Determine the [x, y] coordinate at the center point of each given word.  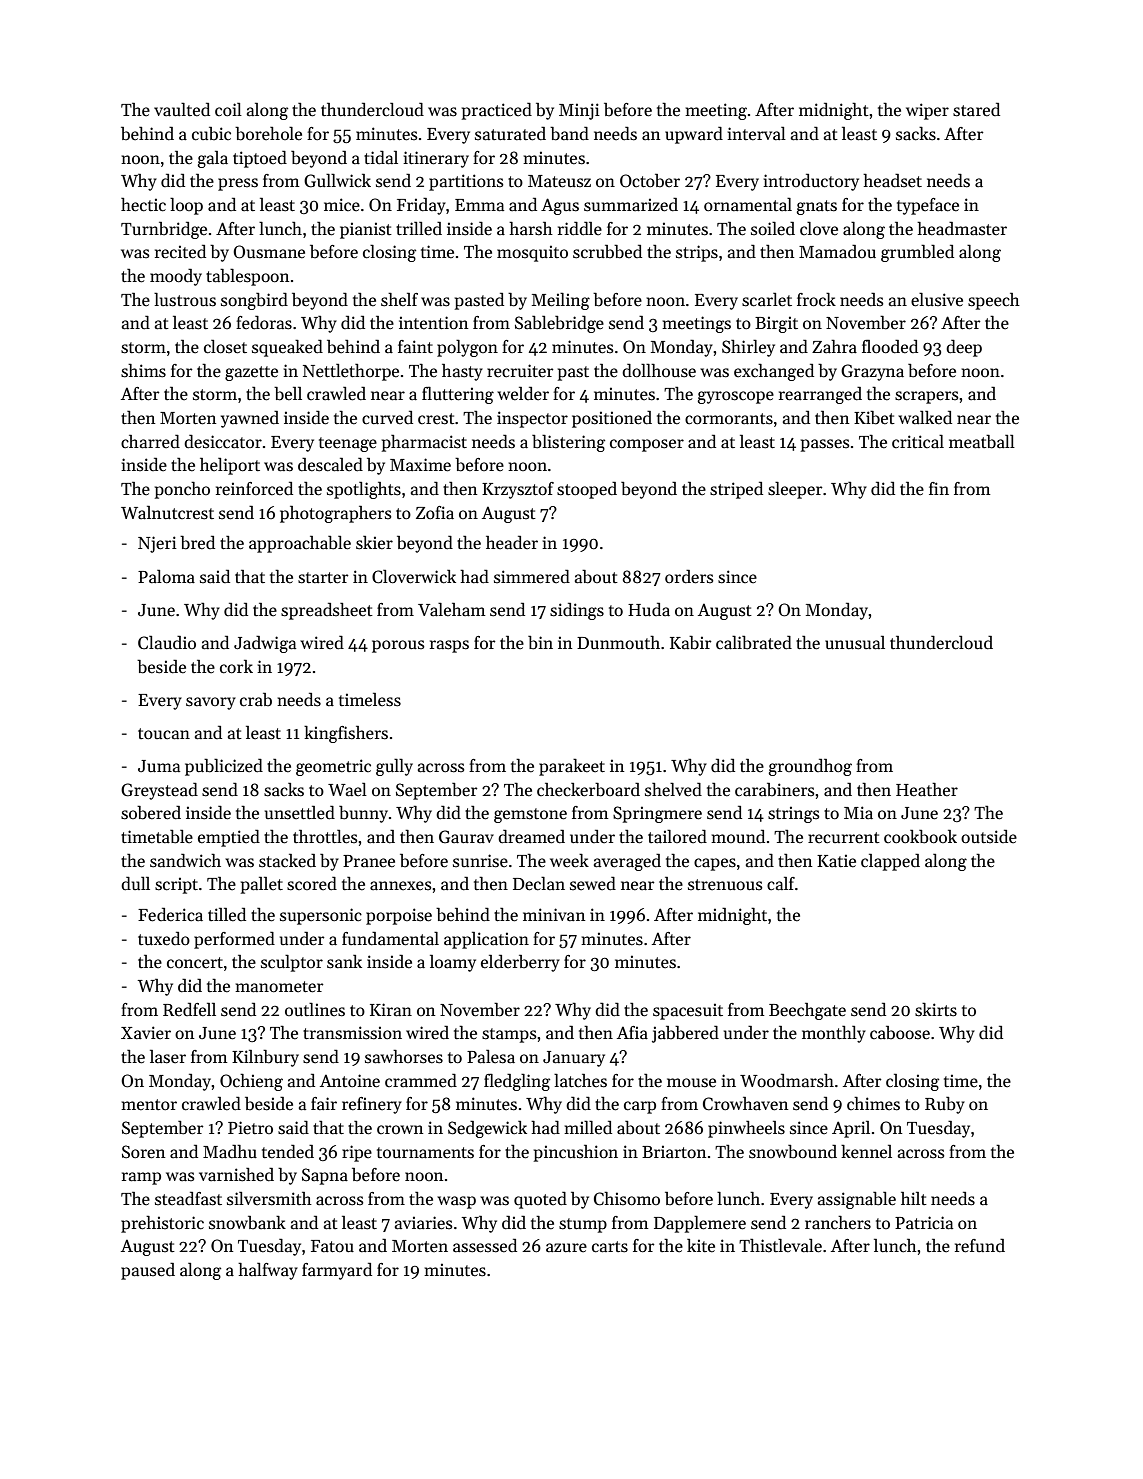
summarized [631, 204]
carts [610, 1247]
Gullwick [337, 180]
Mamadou [837, 251]
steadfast [188, 1198]
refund [980, 1245]
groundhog [810, 767]
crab [256, 699]
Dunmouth [618, 643]
